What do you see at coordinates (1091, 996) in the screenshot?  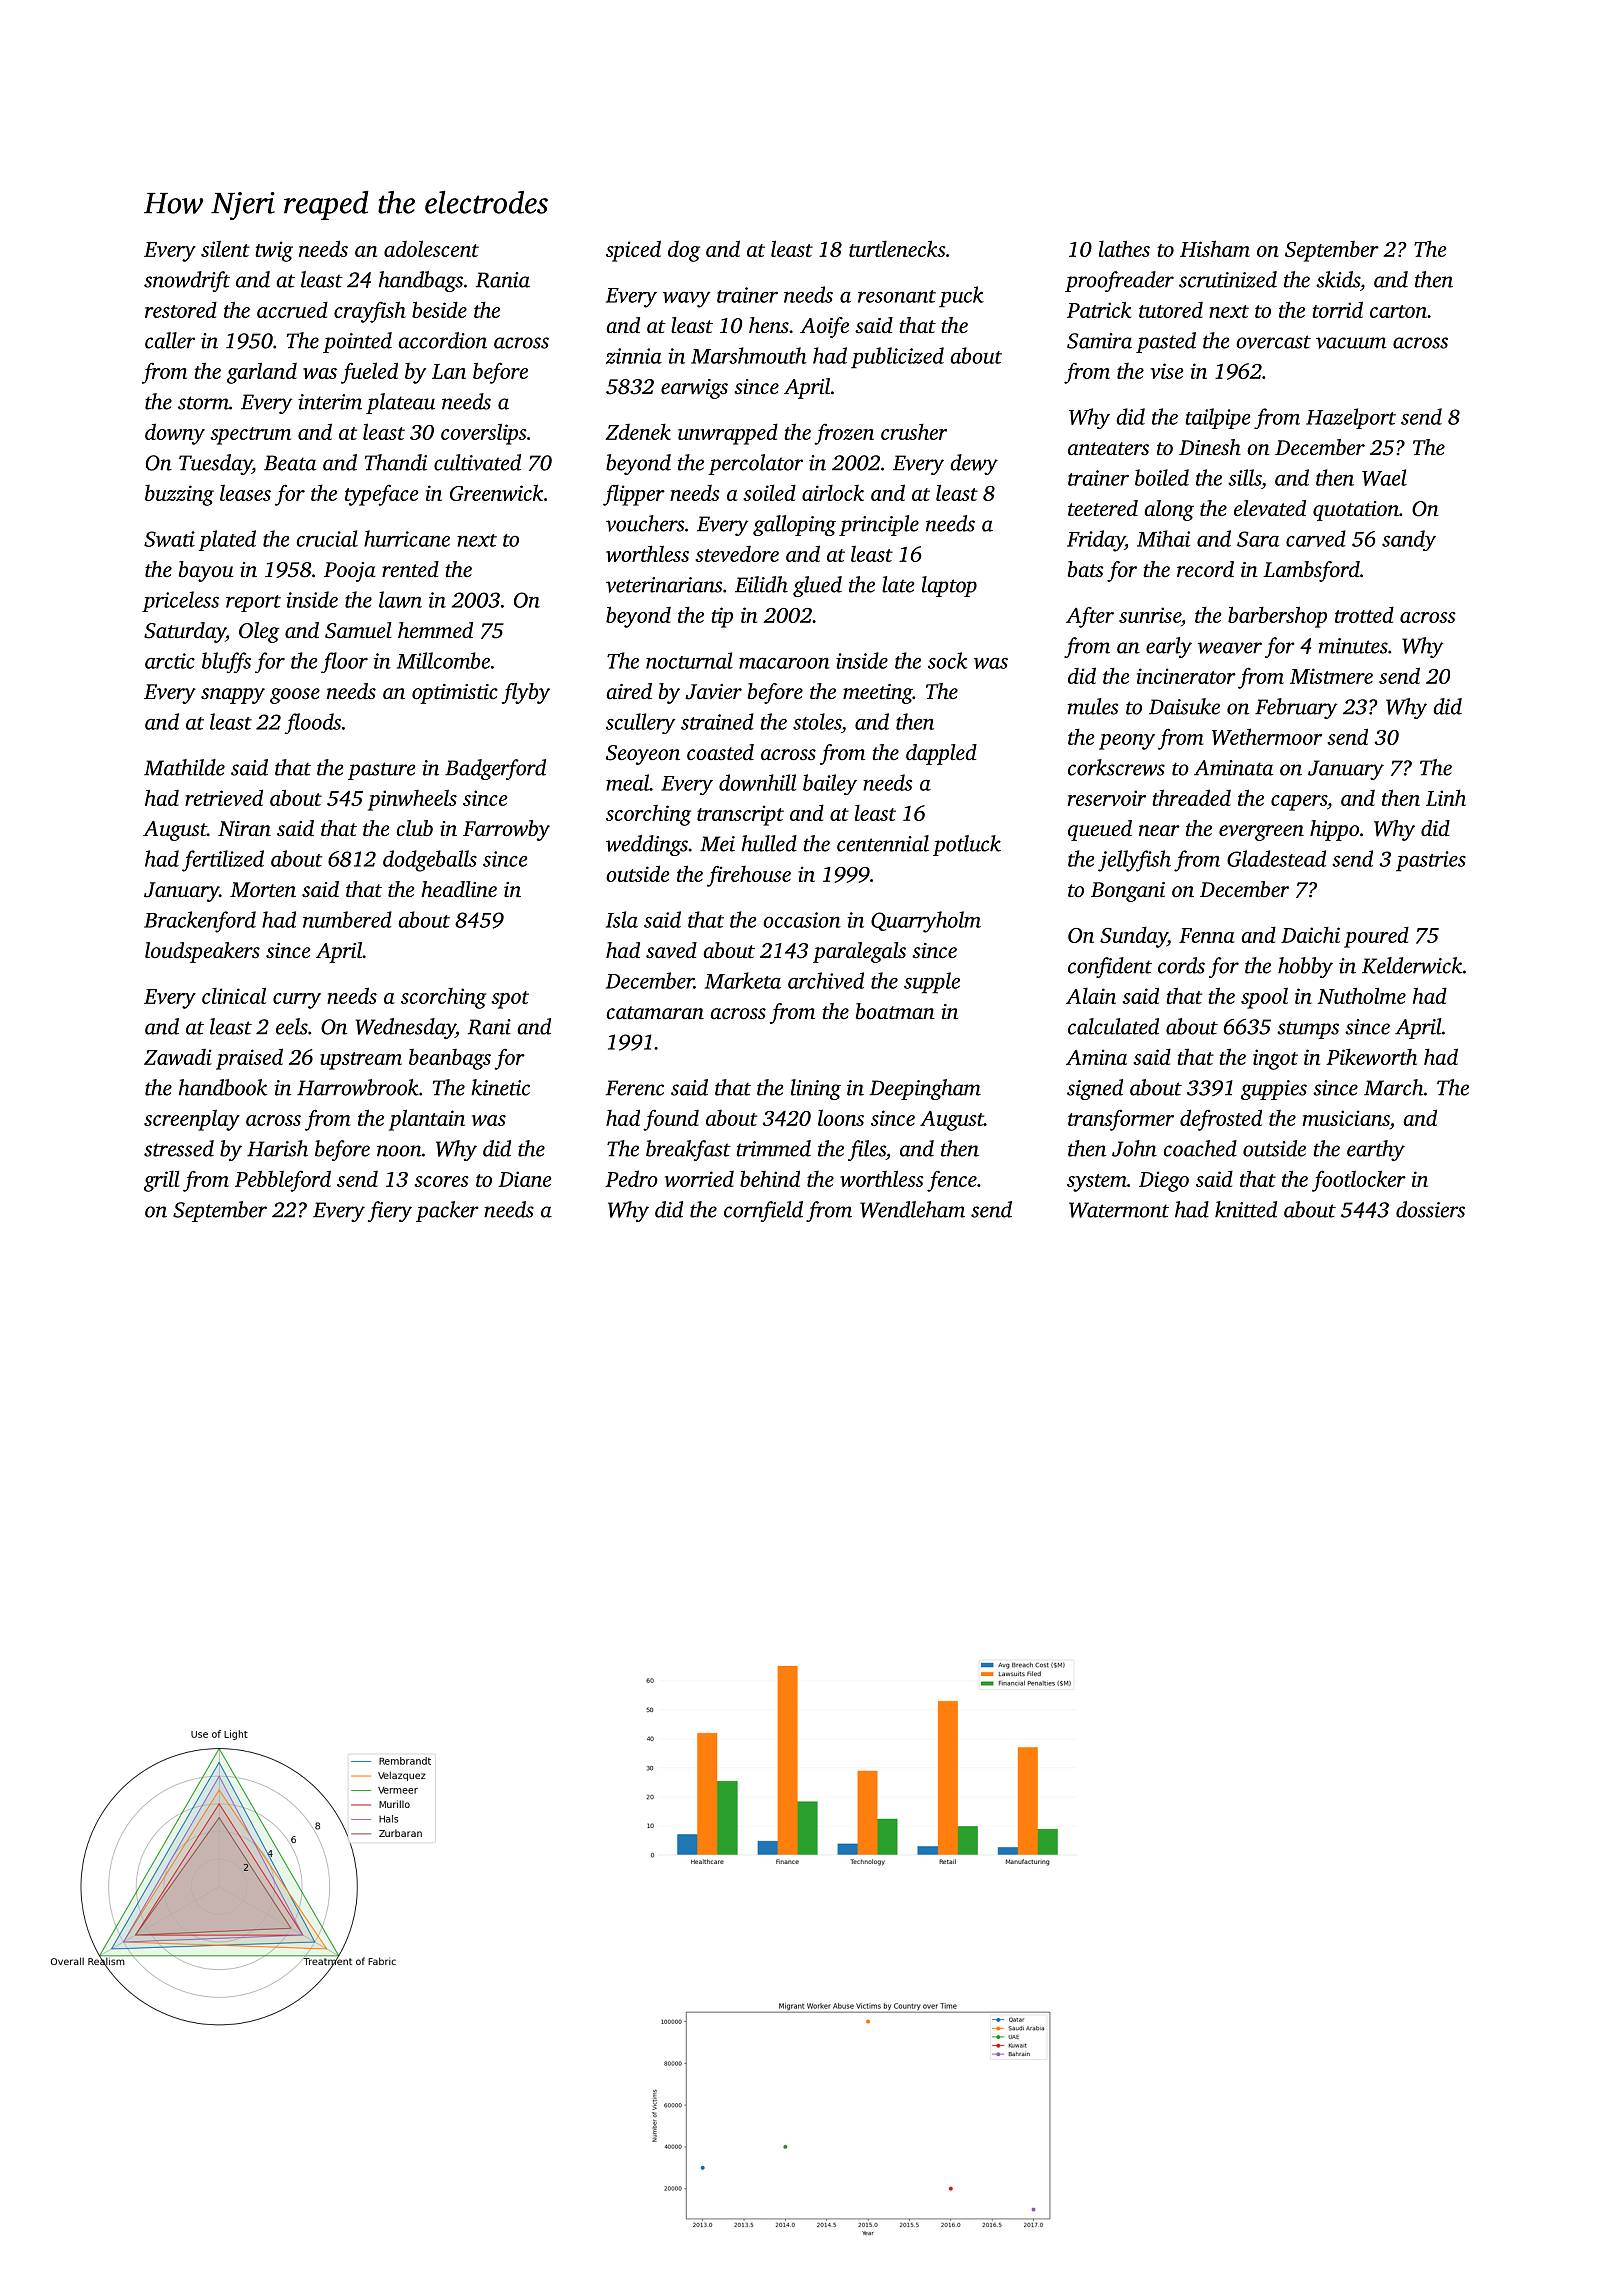 I see `Alain` at bounding box center [1091, 996].
